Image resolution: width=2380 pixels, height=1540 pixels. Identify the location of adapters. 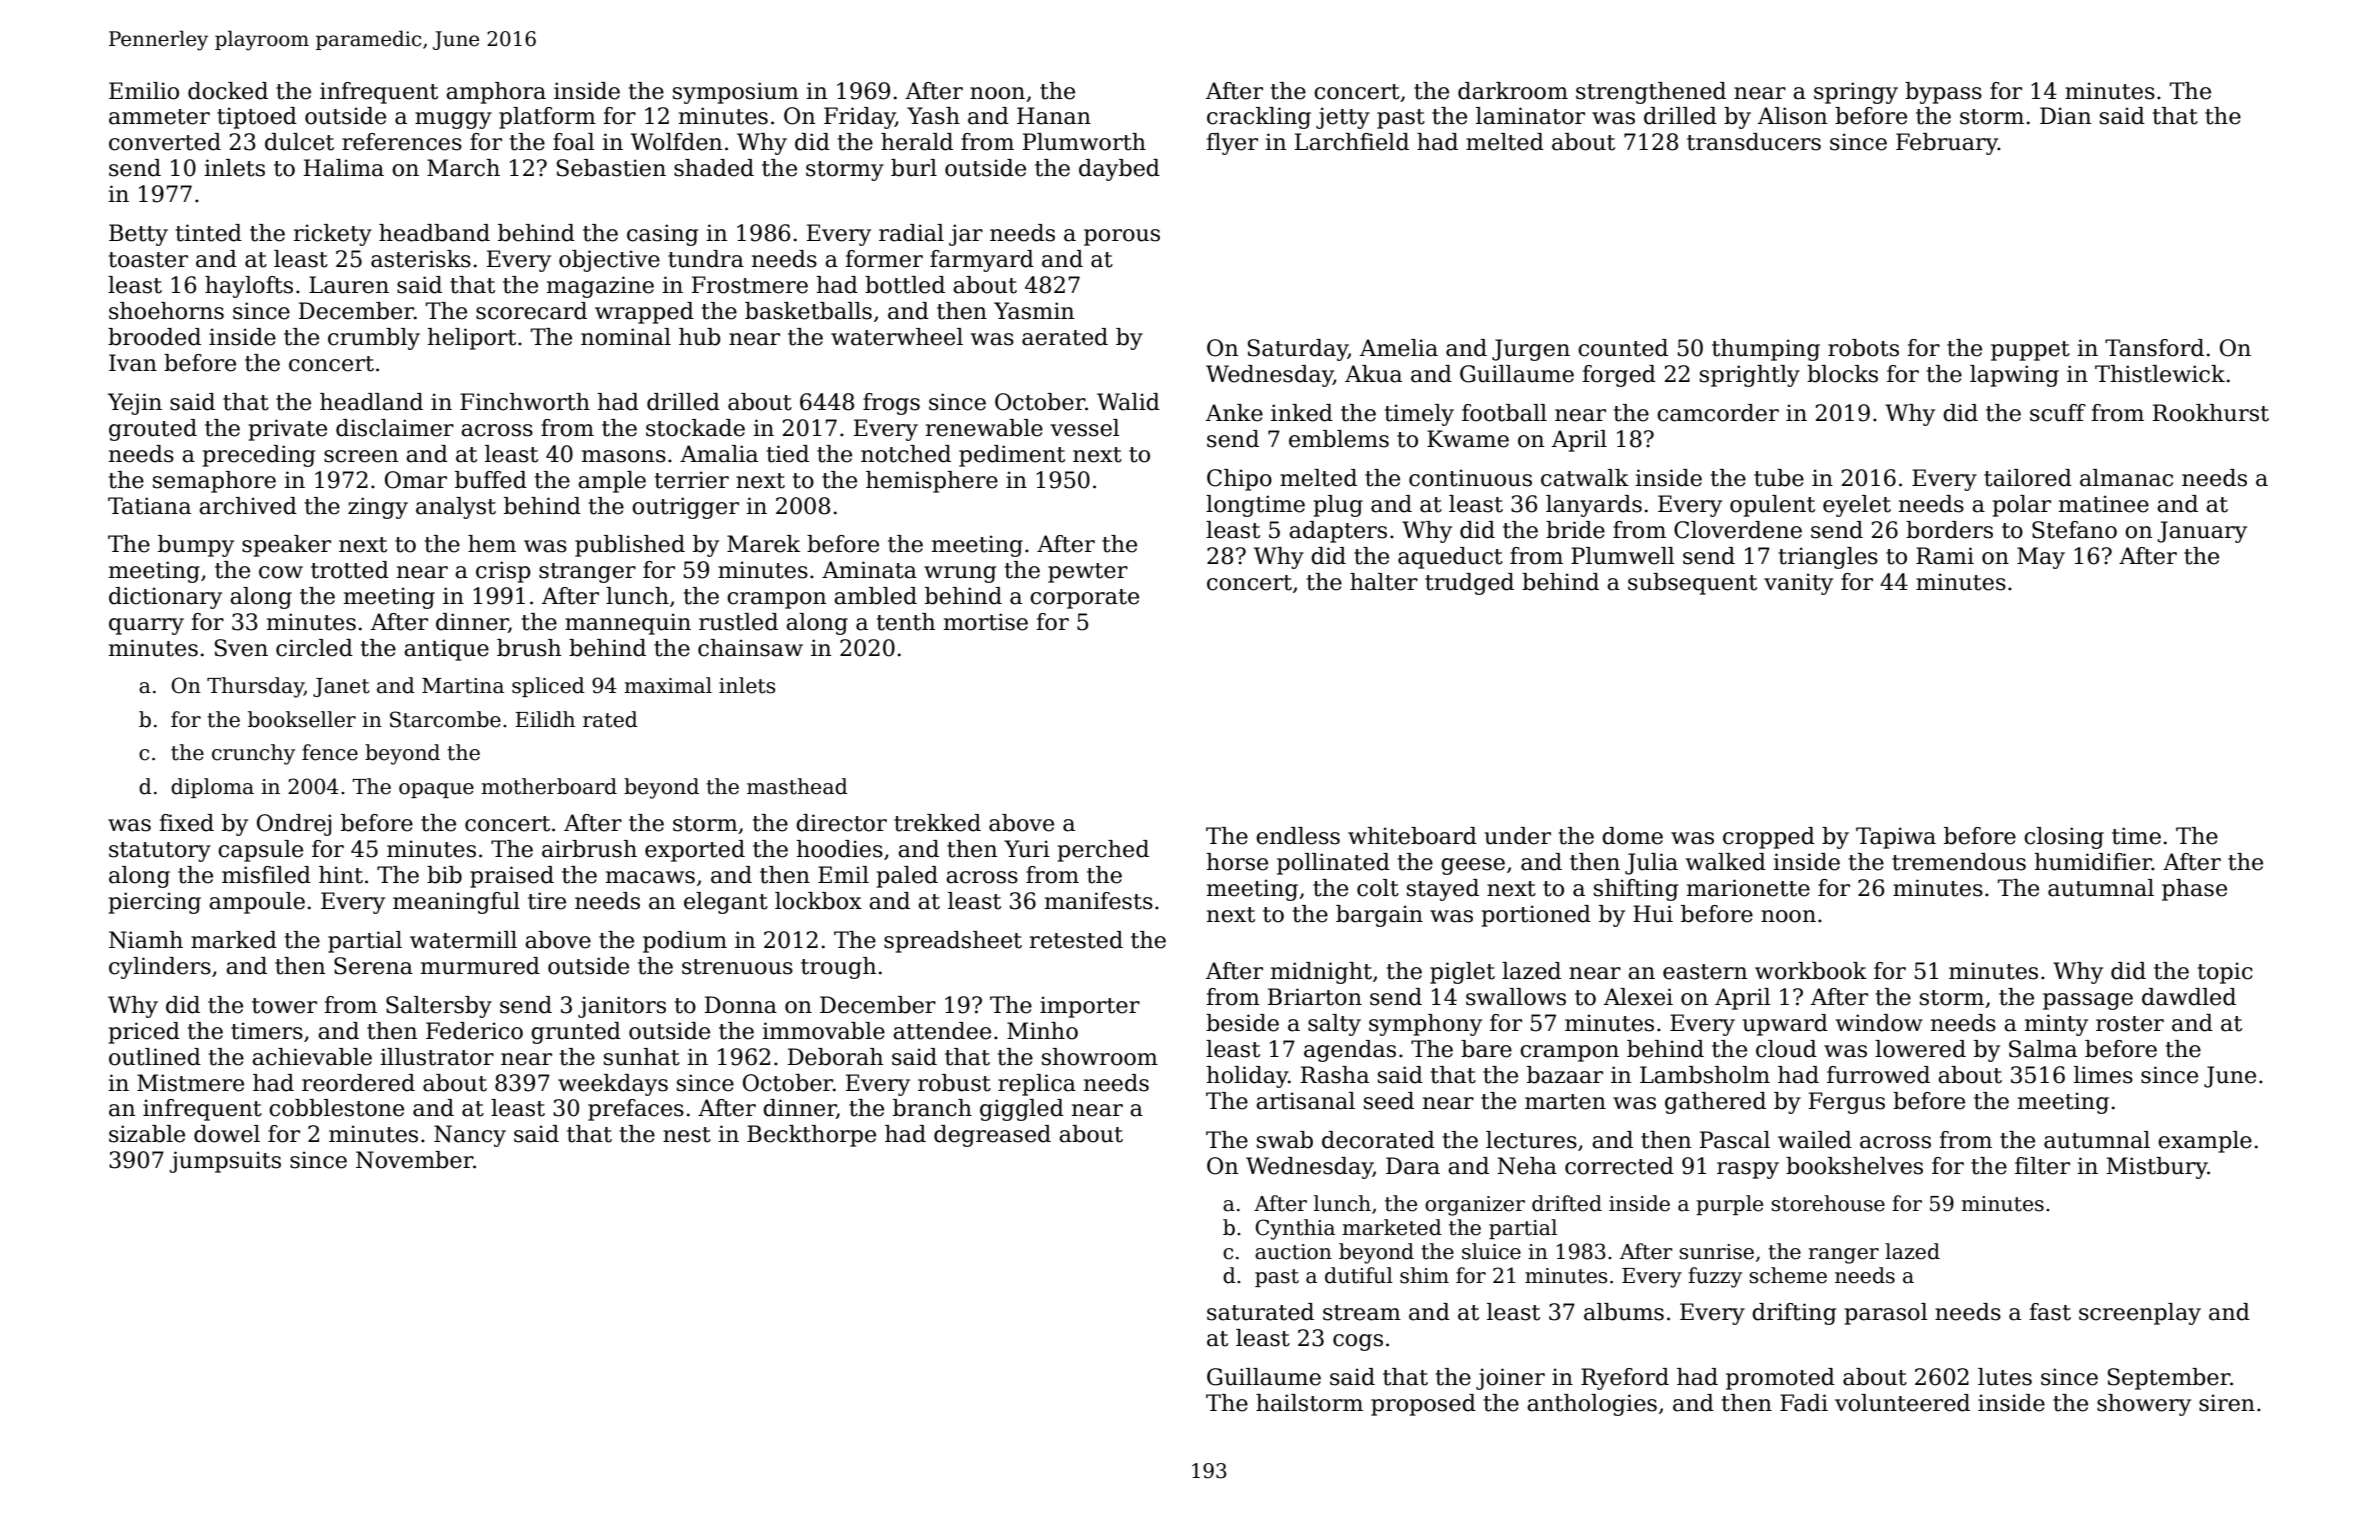
(1338, 532).
